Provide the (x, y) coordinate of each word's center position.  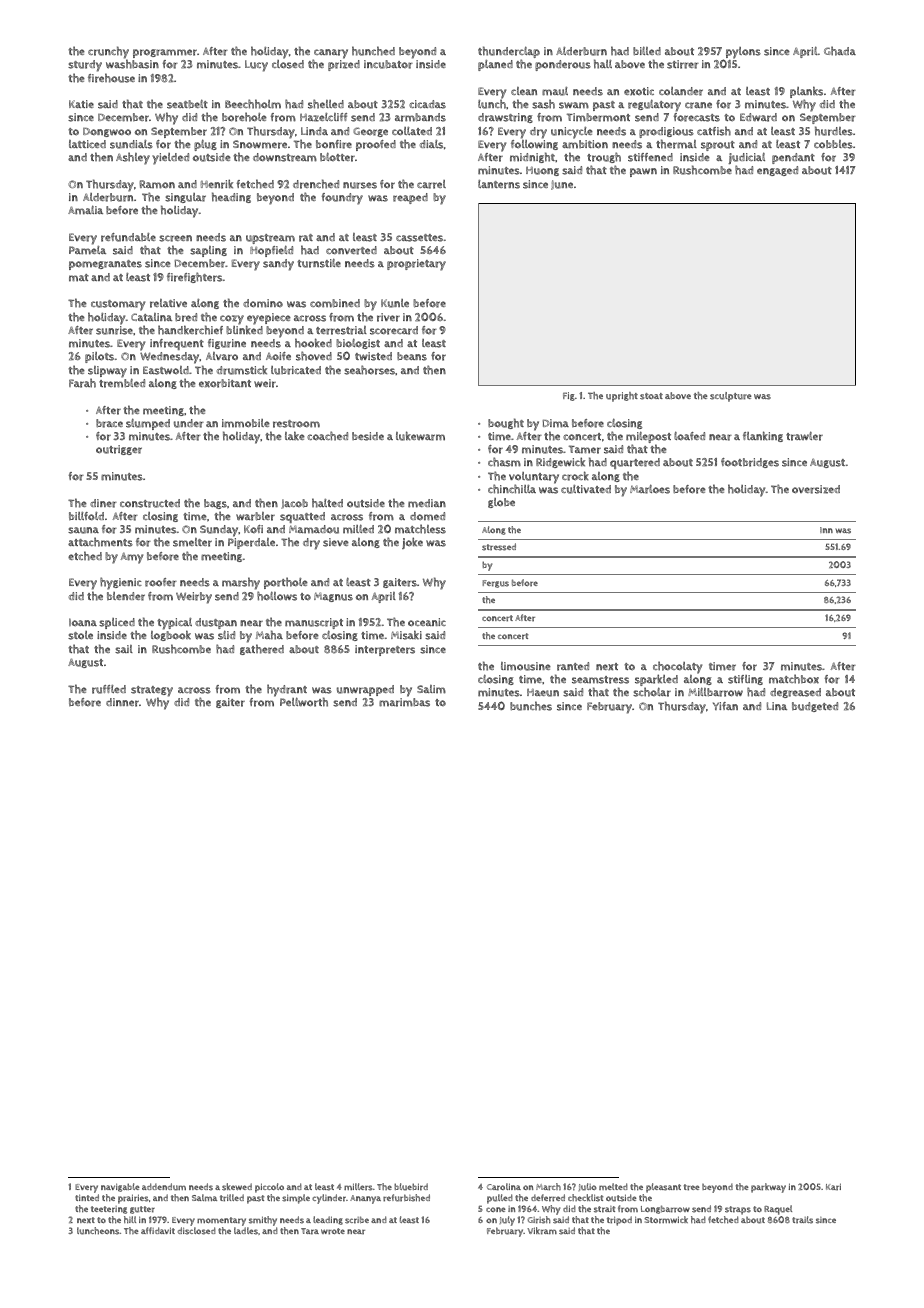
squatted (302, 517)
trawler (804, 436)
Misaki (406, 635)
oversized (816, 489)
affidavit (158, 1230)
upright (622, 397)
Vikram (542, 1231)
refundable (128, 237)
